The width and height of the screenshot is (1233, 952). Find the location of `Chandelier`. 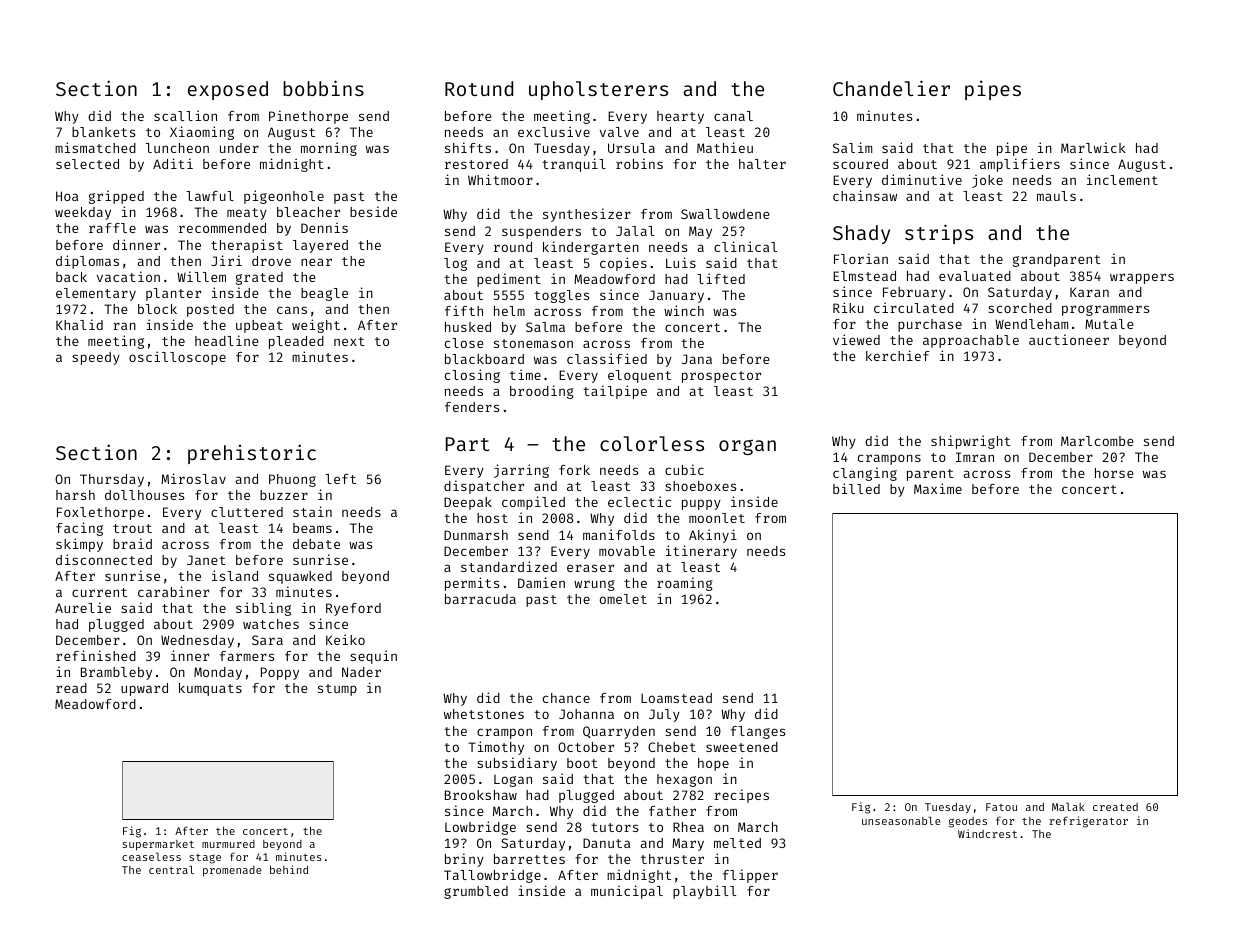

Chandelier is located at coordinates (891, 88).
